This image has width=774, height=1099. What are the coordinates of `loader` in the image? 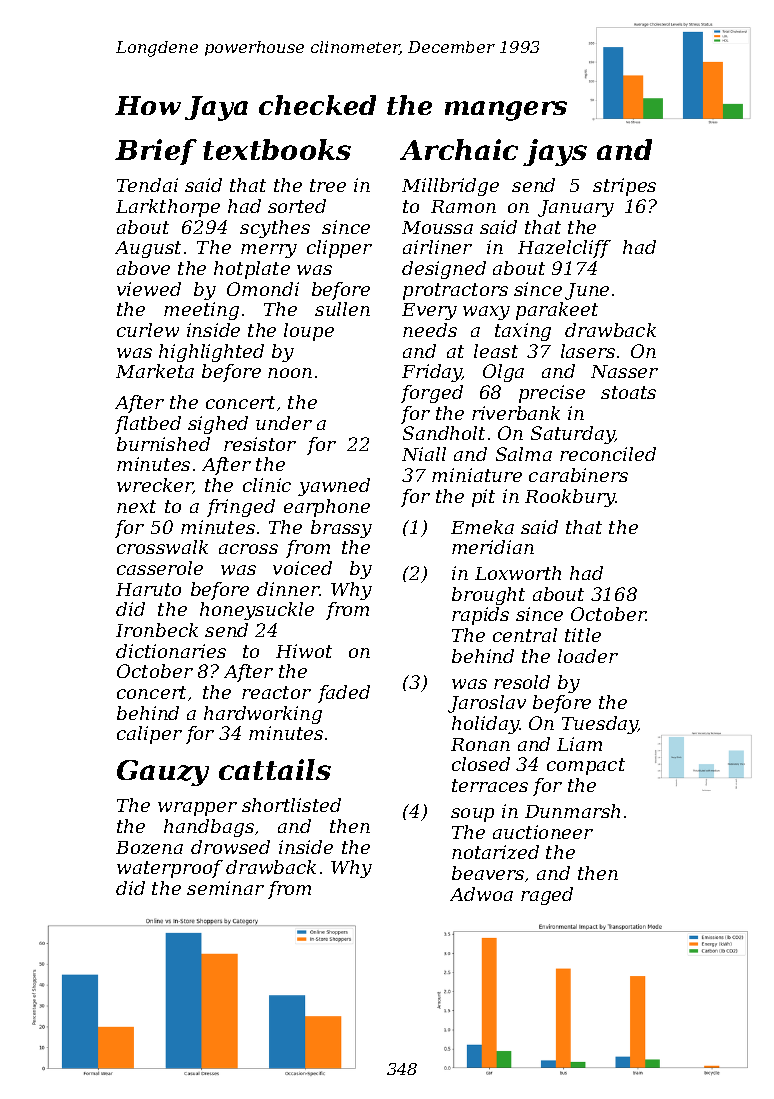 It's located at (588, 656).
